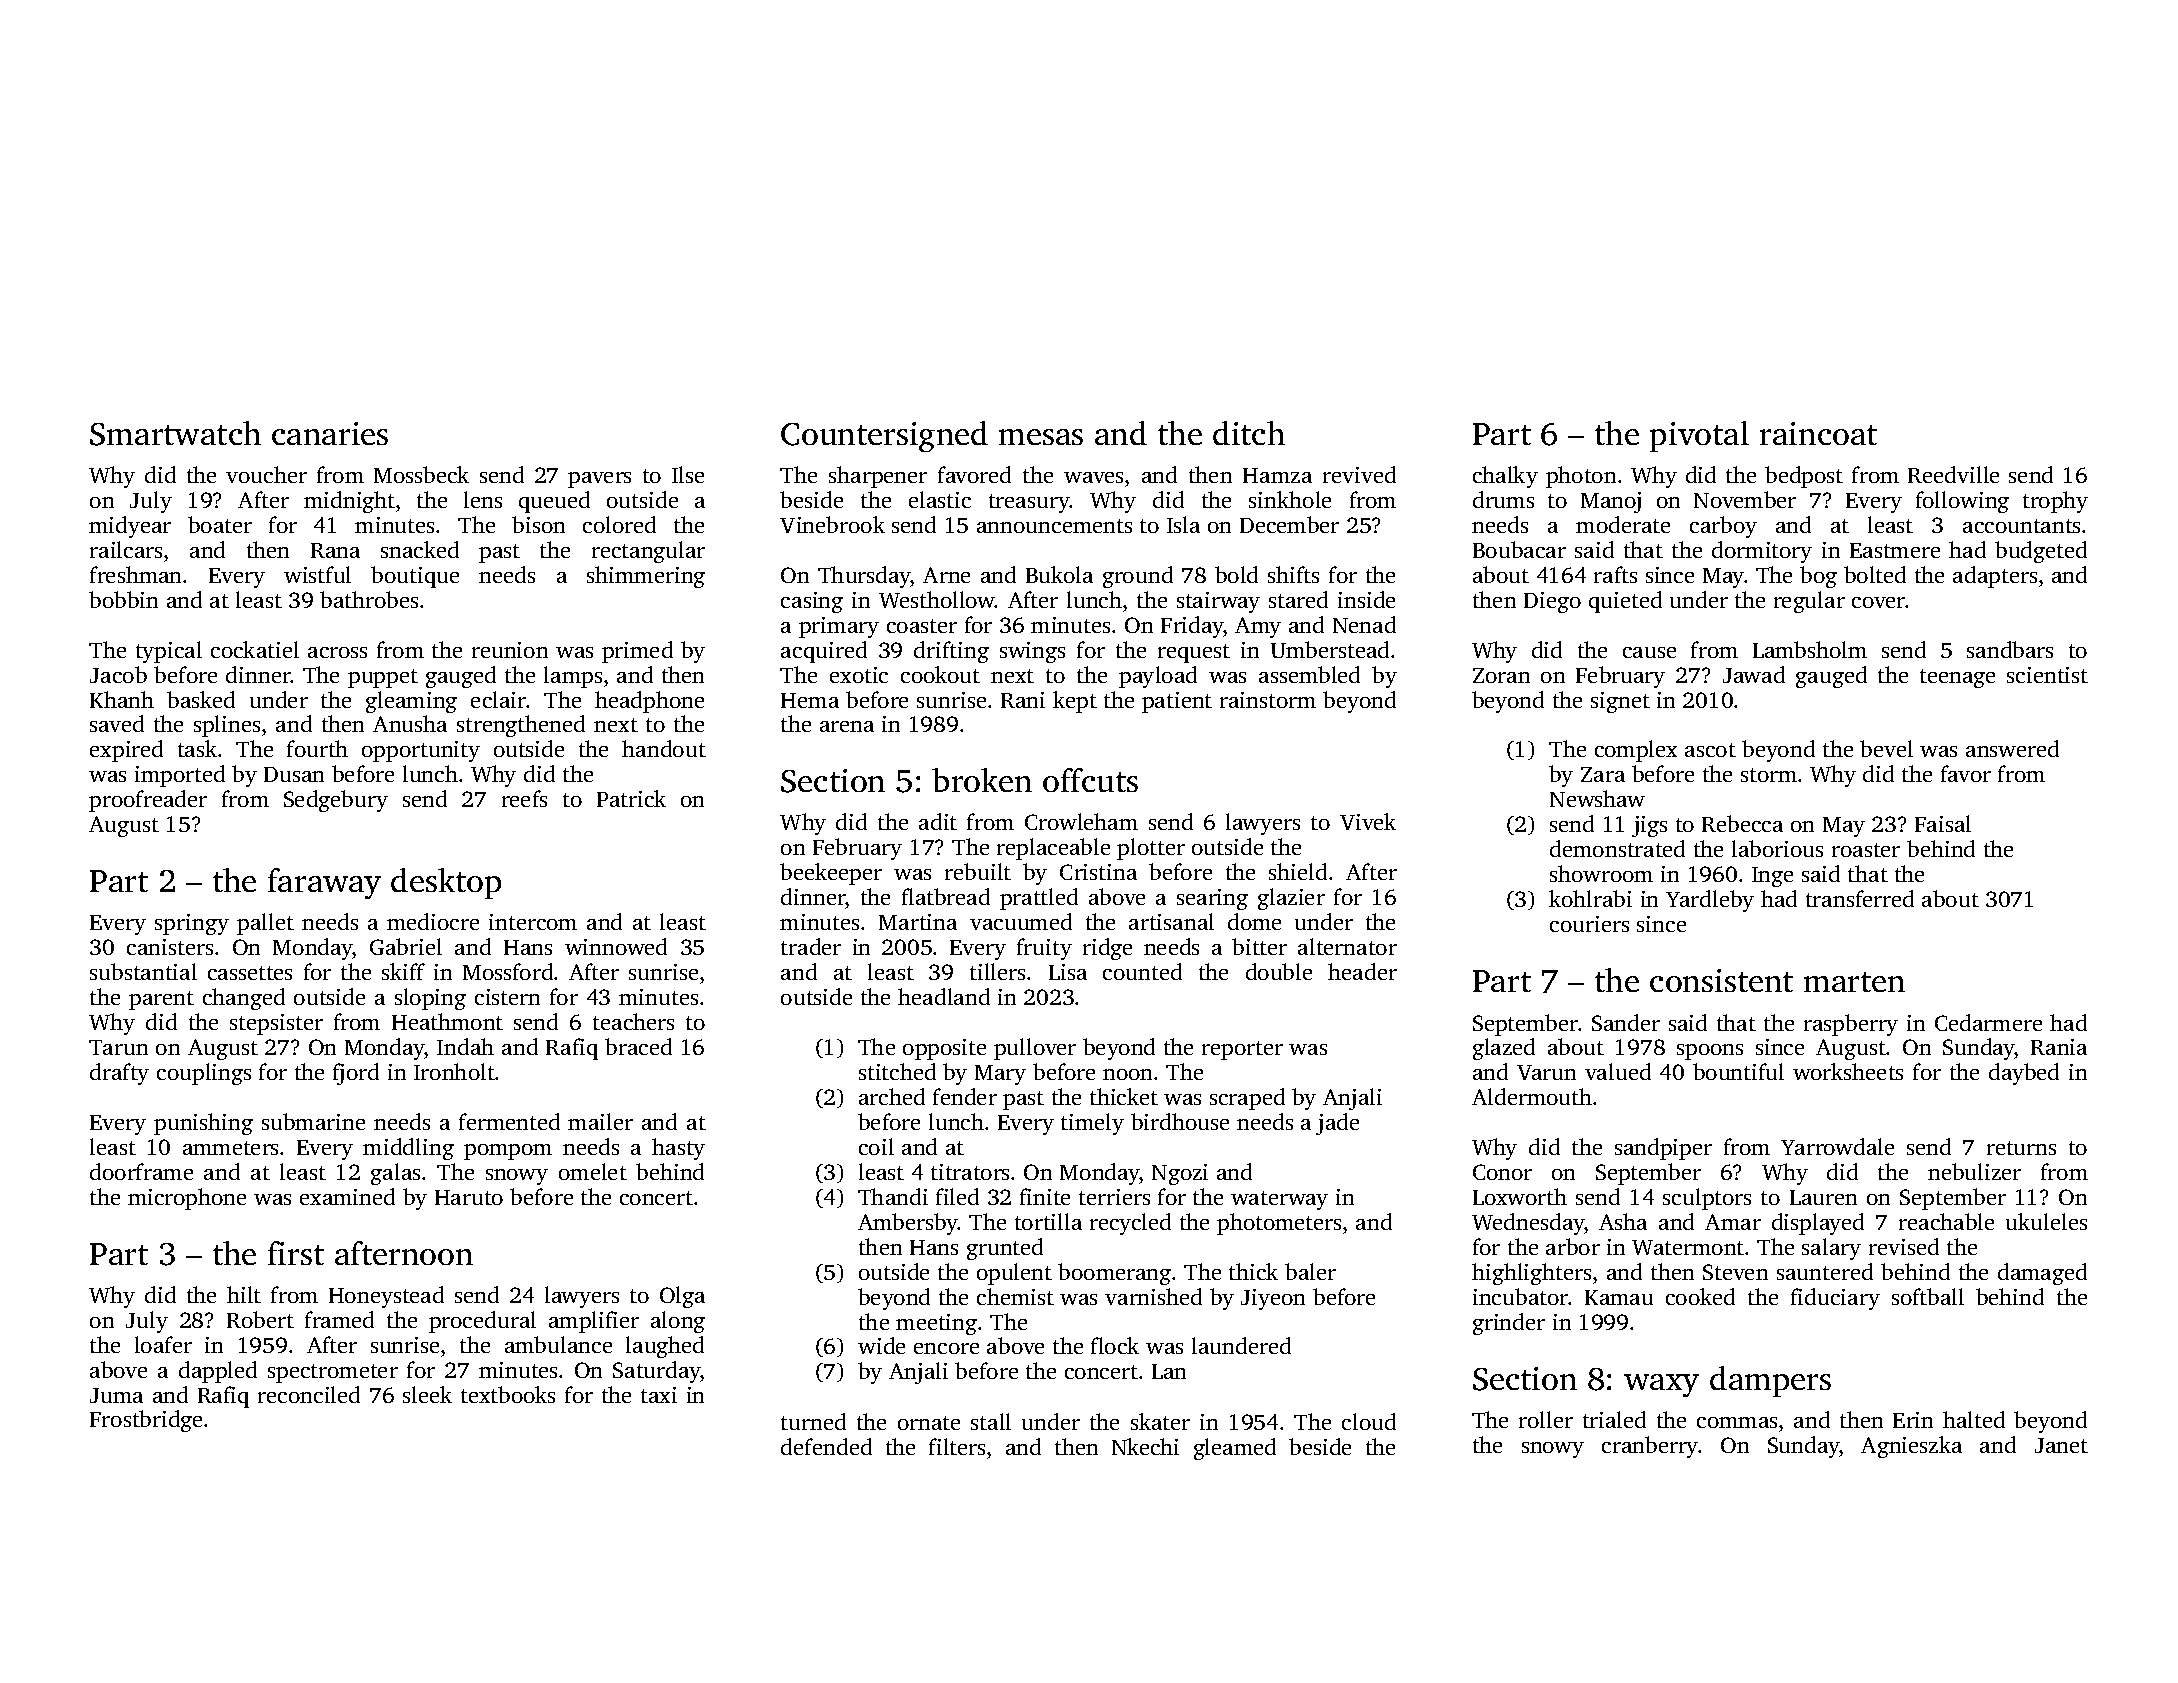  Describe the element at coordinates (116, 1395) in the screenshot. I see `Juma` at that location.
